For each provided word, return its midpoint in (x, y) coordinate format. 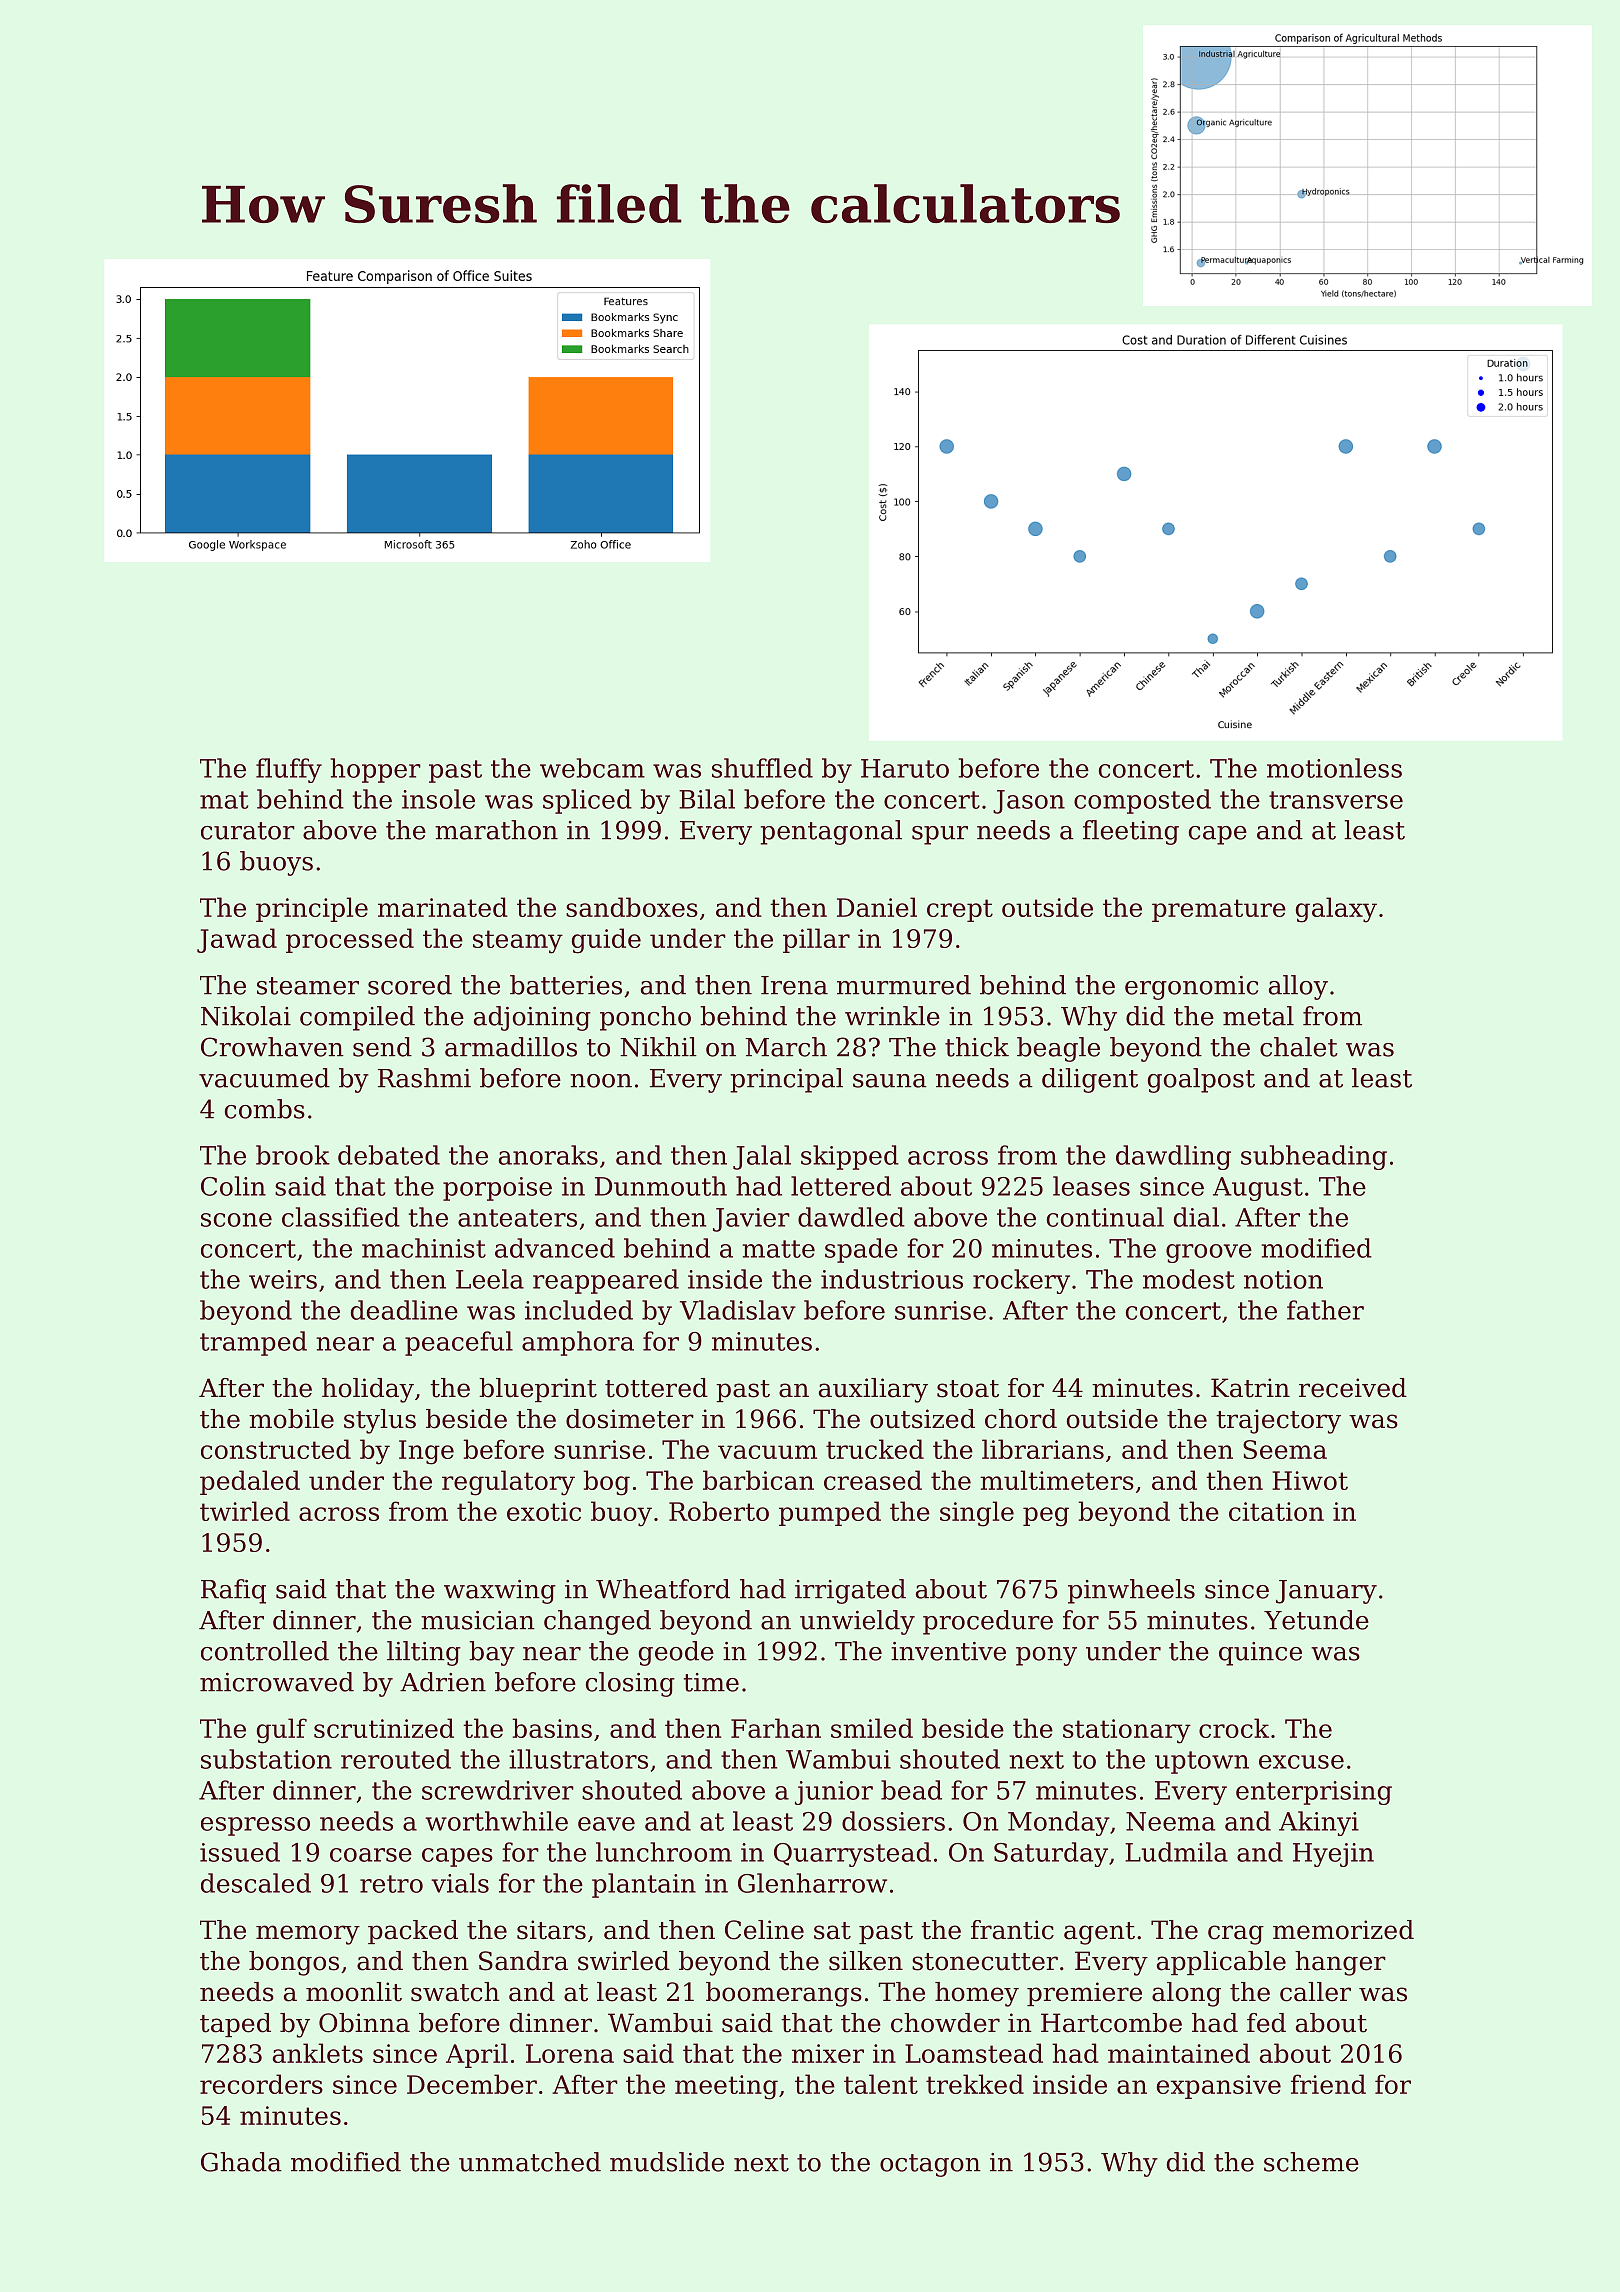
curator (248, 831)
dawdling (1173, 1157)
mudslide (667, 2162)
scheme (1311, 2162)
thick (977, 1047)
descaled (256, 1883)
